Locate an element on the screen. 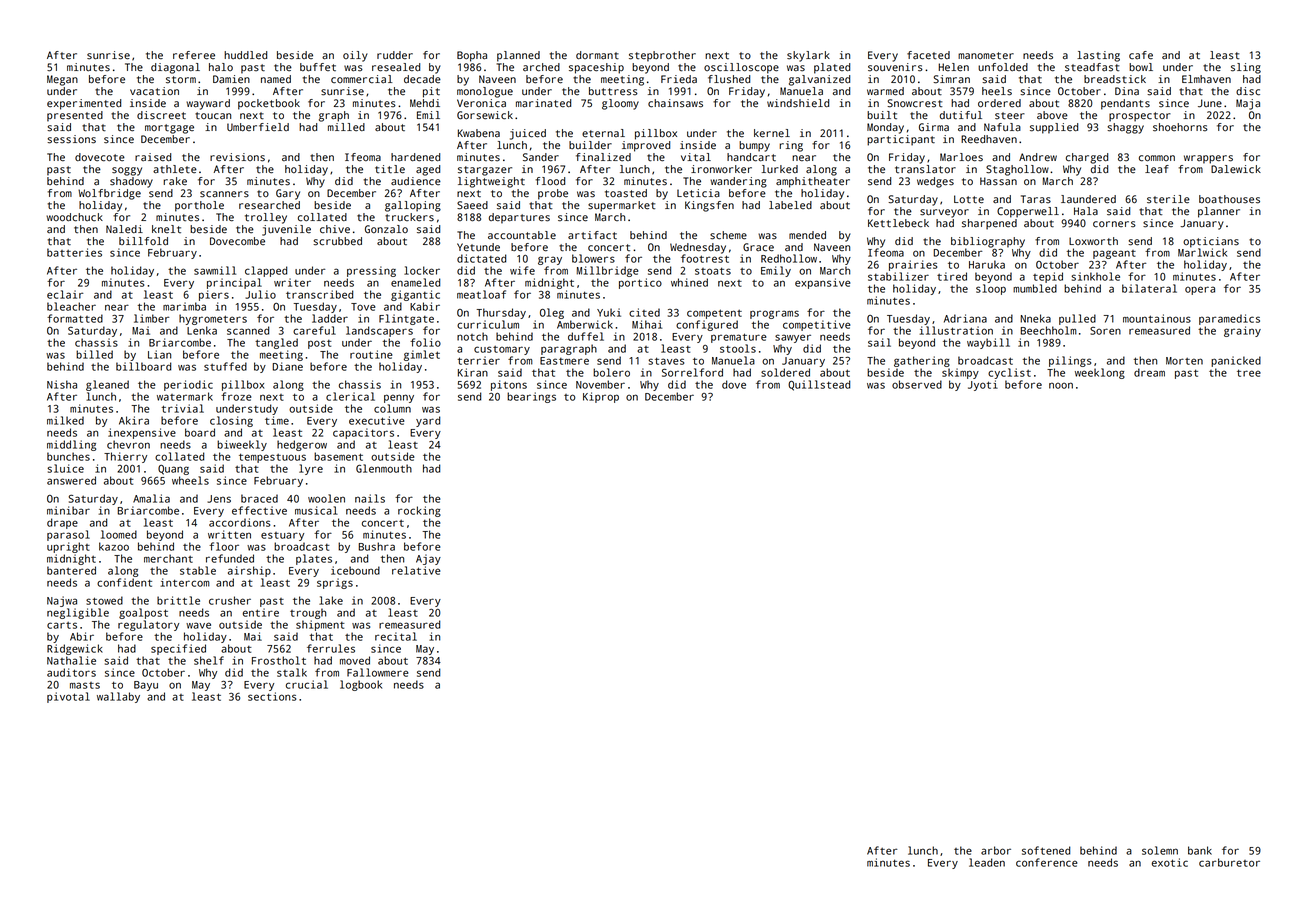  capacitors is located at coordinates (363, 433).
